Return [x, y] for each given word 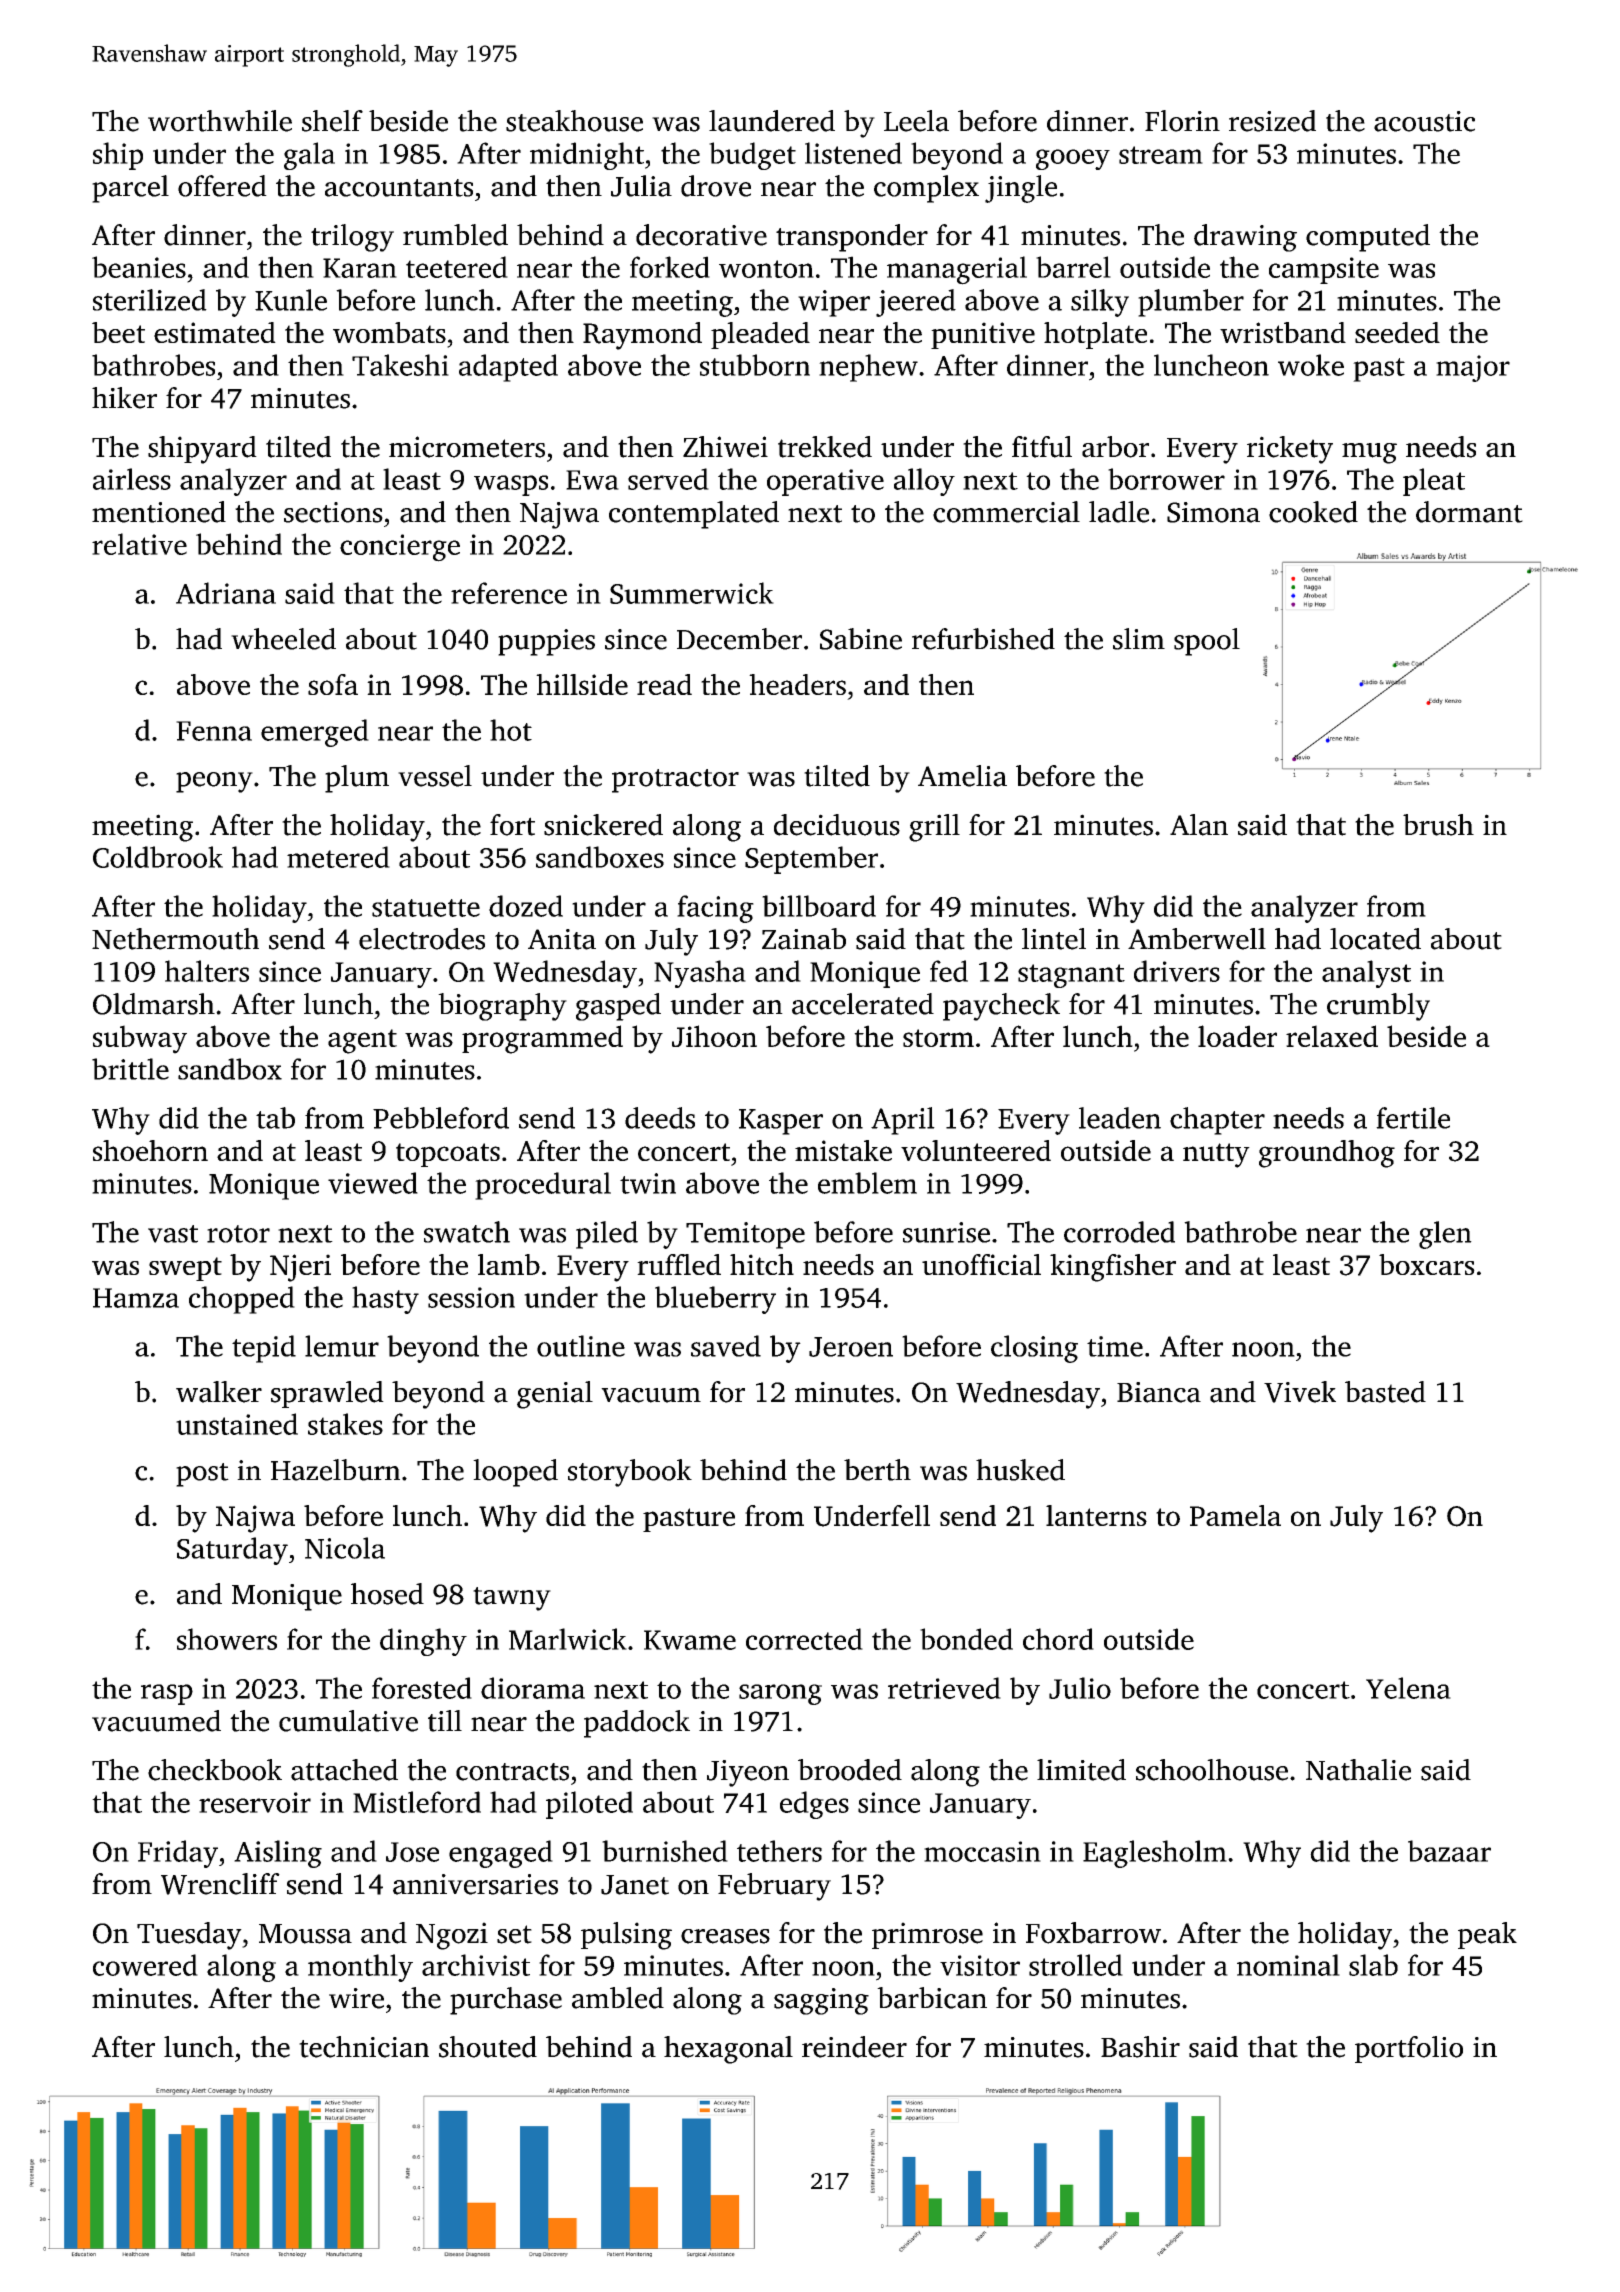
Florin [1182, 121]
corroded [1119, 1232]
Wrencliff [220, 1884]
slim [1139, 639]
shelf [332, 121]
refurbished [983, 639]
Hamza [136, 1298]
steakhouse [574, 121]
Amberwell [1197, 939]
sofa [333, 684]
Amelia [962, 776]
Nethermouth [175, 939]
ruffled [679, 1264]
